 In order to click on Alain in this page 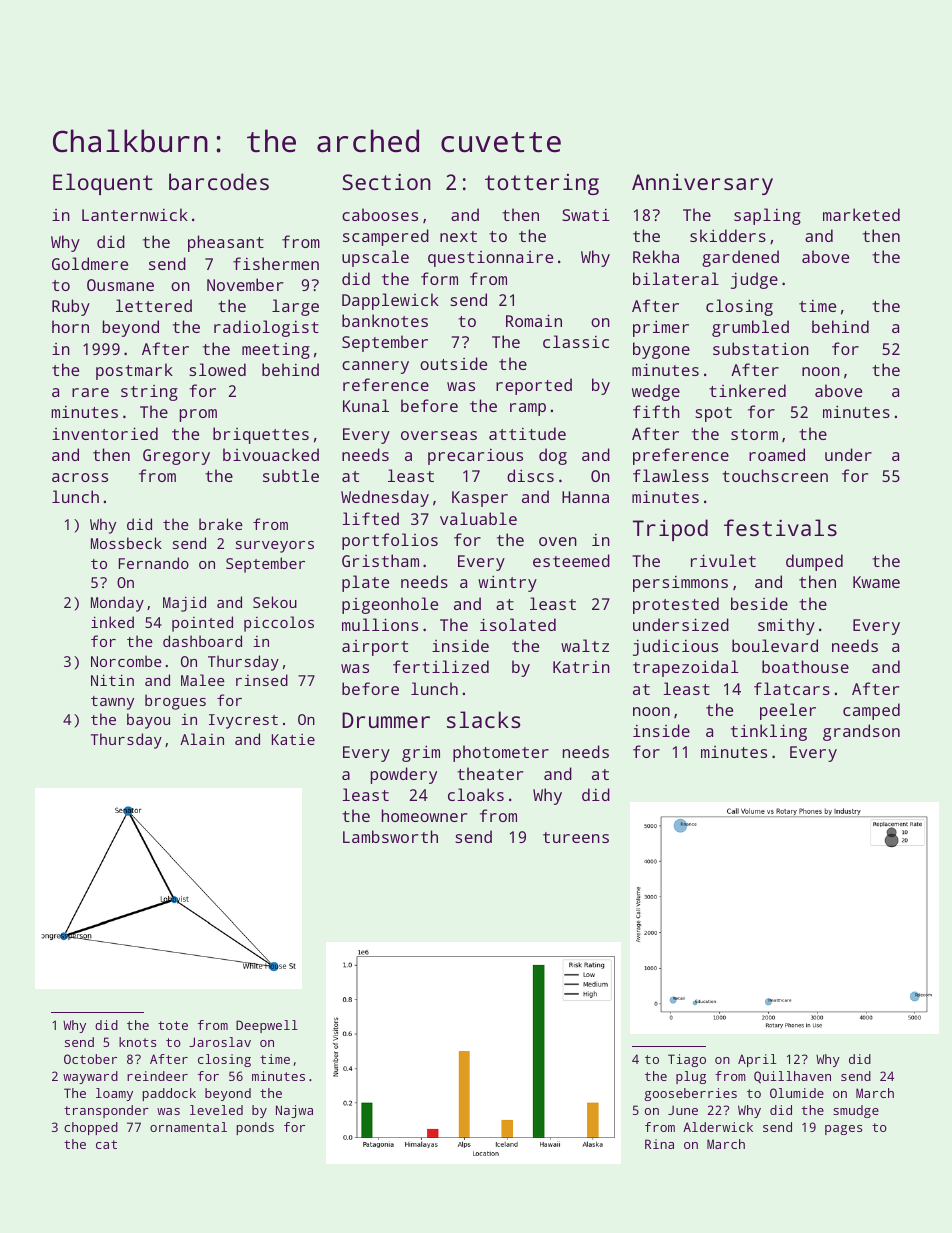, I will do `click(202, 739)`.
